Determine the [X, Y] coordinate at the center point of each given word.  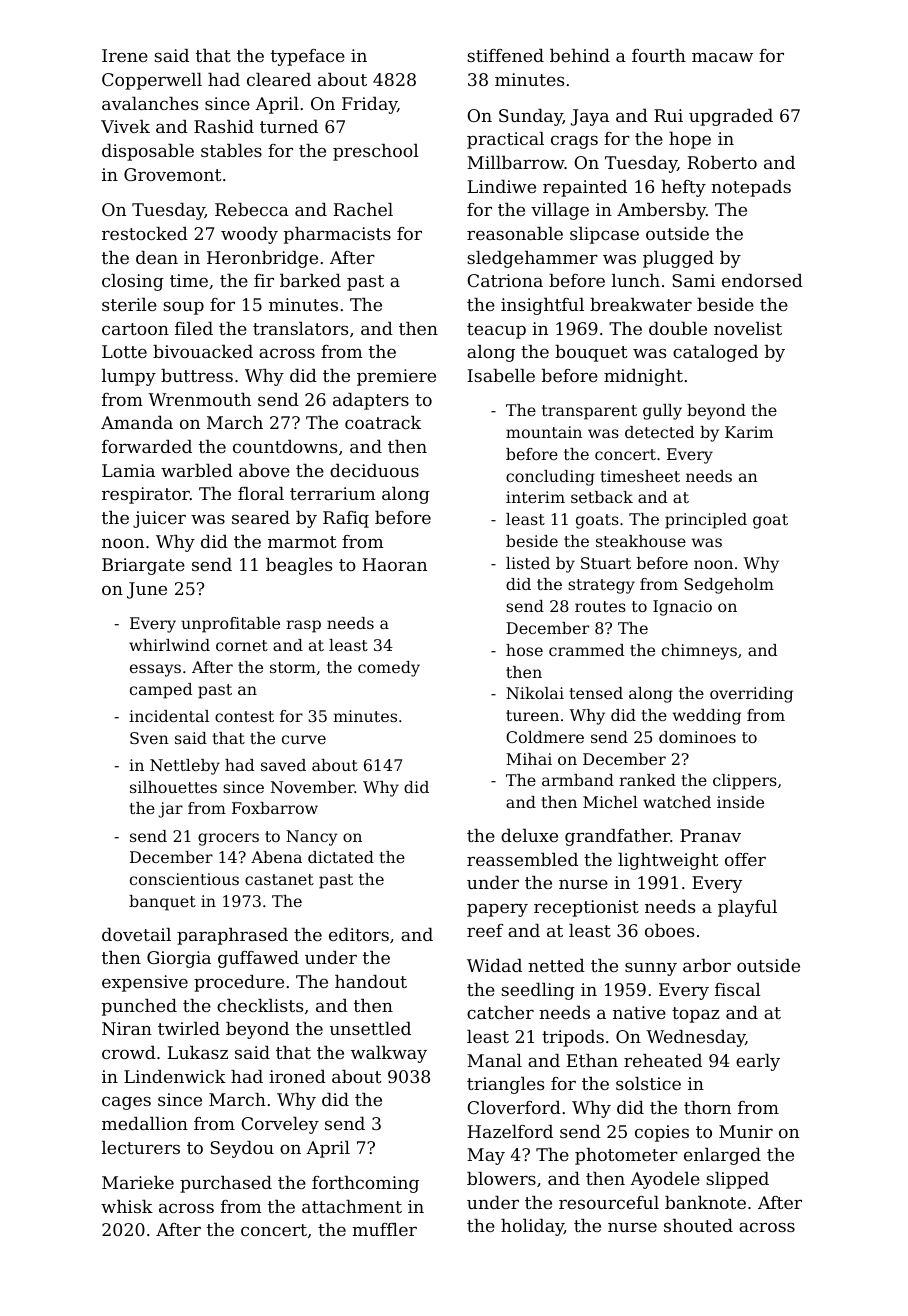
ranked [647, 780]
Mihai [529, 759]
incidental [169, 716]
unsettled [370, 1028]
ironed [297, 1076]
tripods [573, 1038]
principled [706, 521]
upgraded [731, 117]
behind [580, 55]
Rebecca [252, 209]
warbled [197, 470]
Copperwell [152, 81]
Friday [369, 105]
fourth [659, 55]
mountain [544, 432]
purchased [226, 1184]
